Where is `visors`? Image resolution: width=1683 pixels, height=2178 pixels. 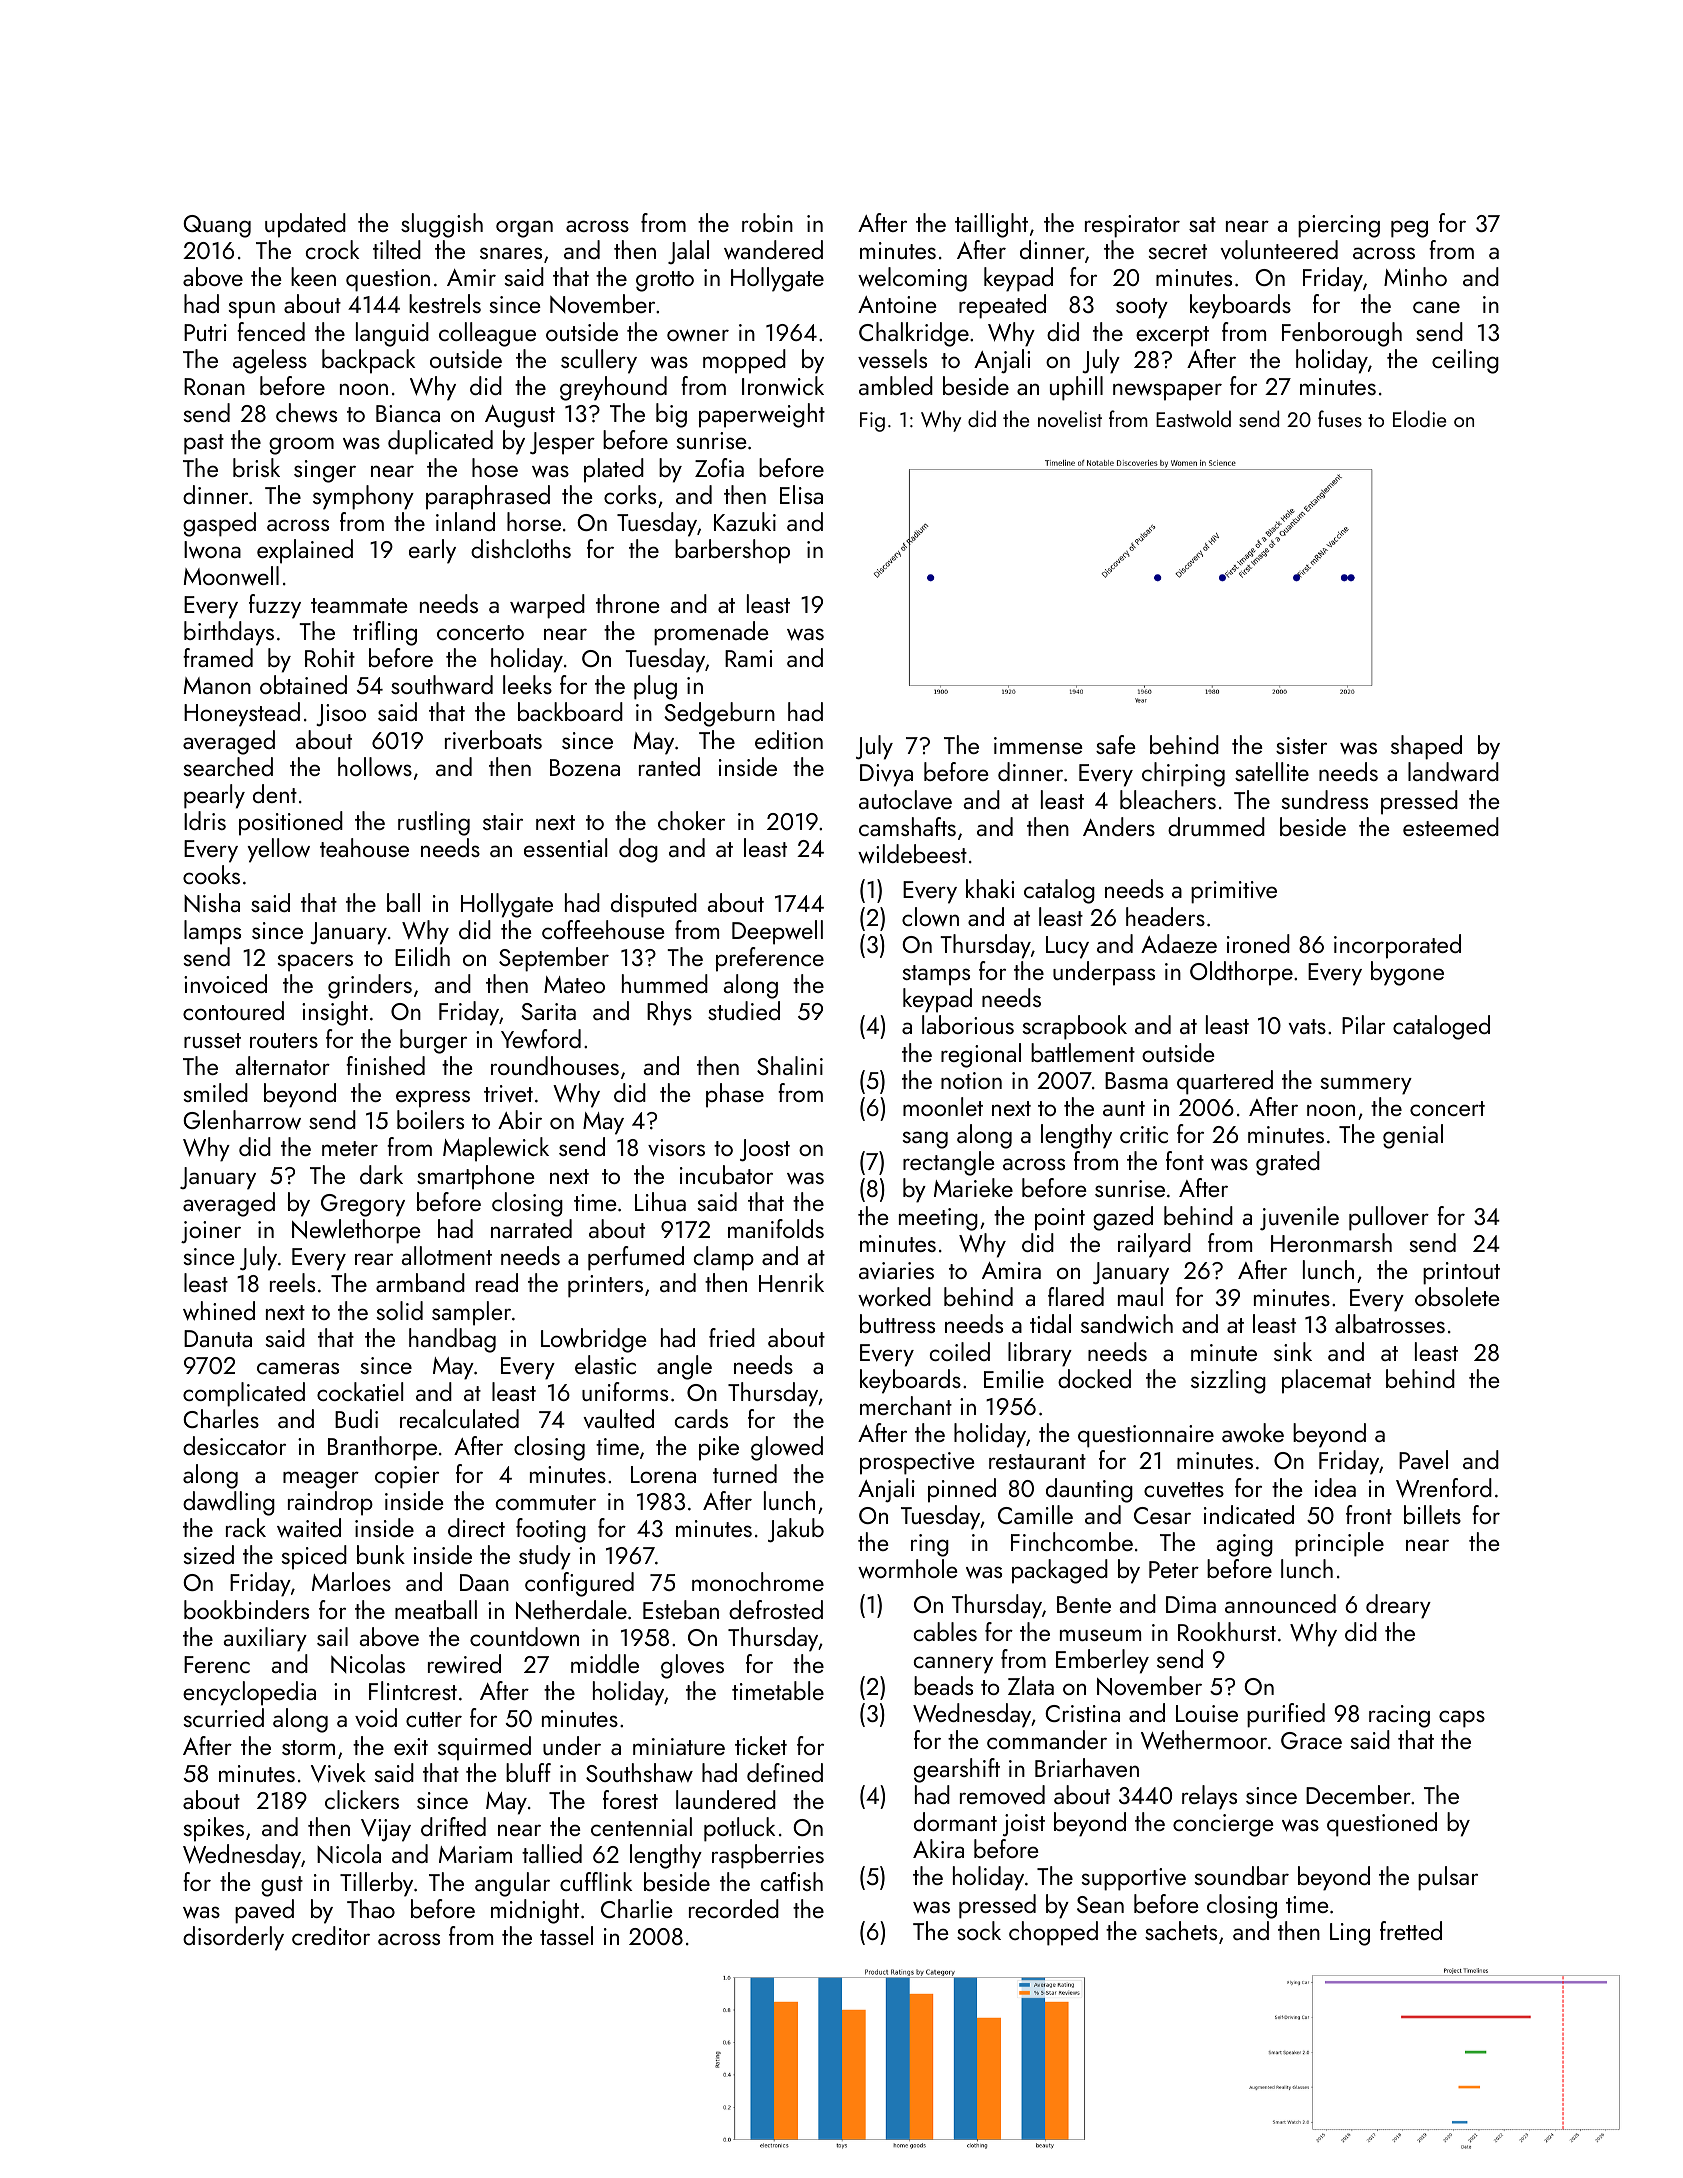 visors is located at coordinates (676, 1148).
